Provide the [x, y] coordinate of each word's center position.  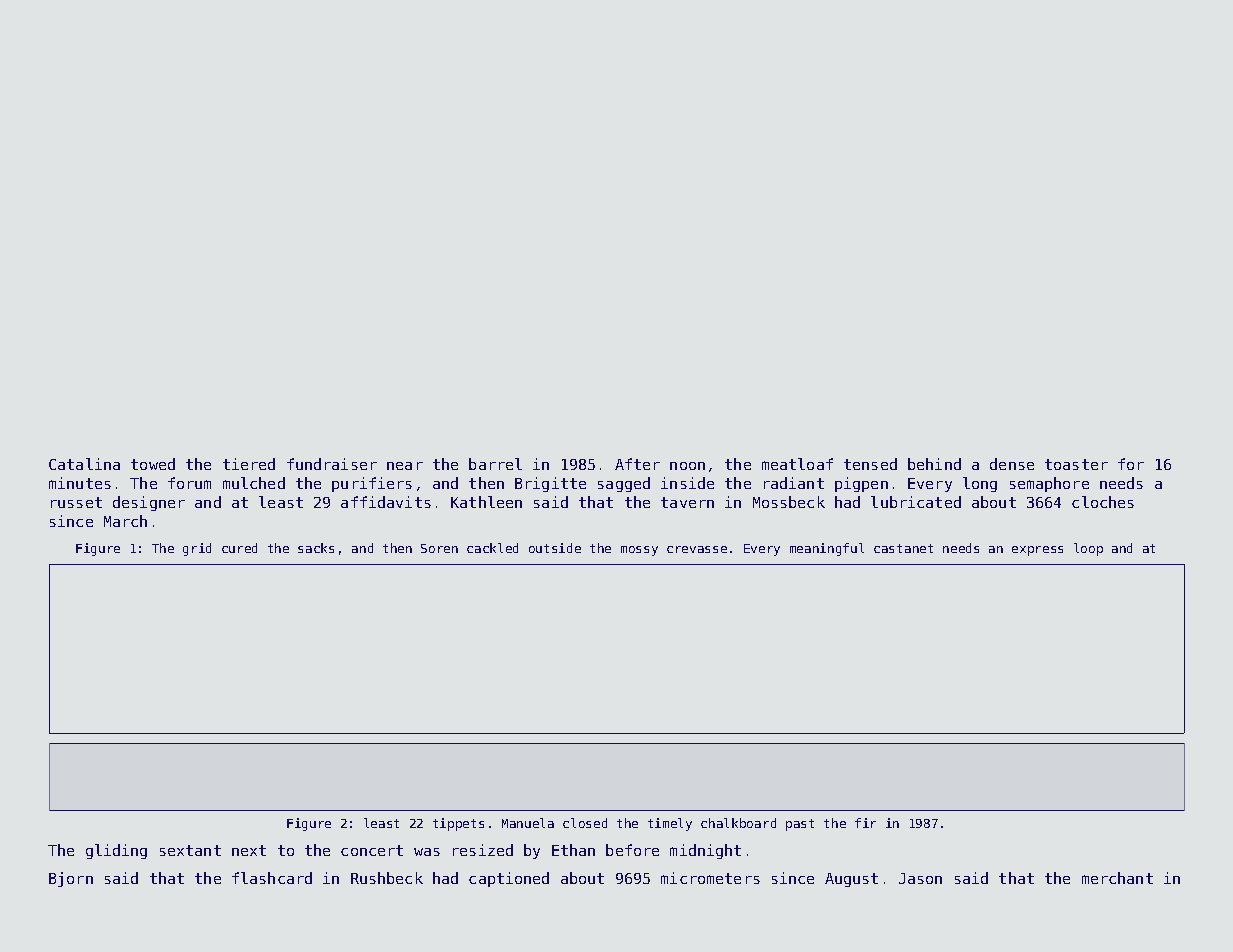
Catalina [84, 464]
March [125, 521]
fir [865, 823]
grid [197, 549]
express [1037, 551]
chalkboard [738, 823]
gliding [116, 851]
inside [687, 483]
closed [585, 823]
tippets [458, 824]
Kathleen [486, 502]
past [800, 825]
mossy [639, 551]
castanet [903, 548]
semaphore [1049, 484]
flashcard [272, 878]
